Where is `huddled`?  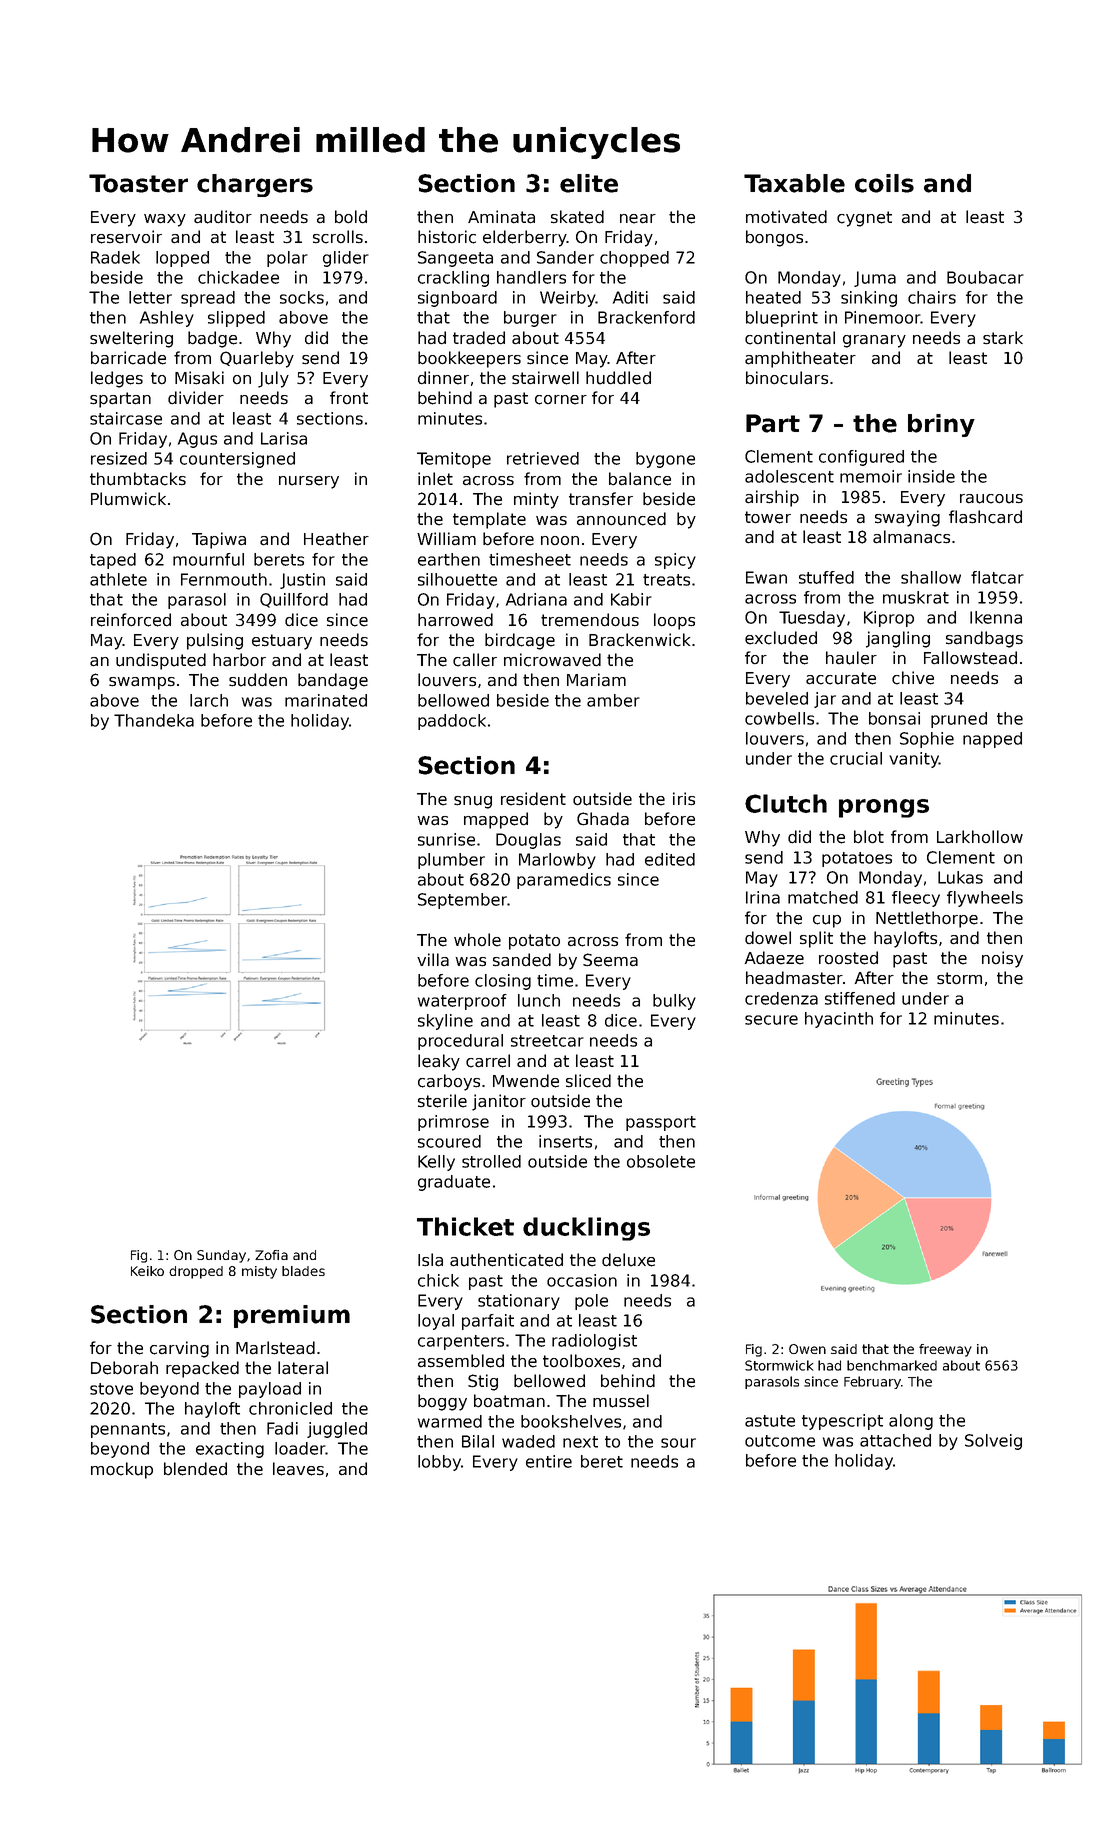 huddled is located at coordinates (618, 378).
